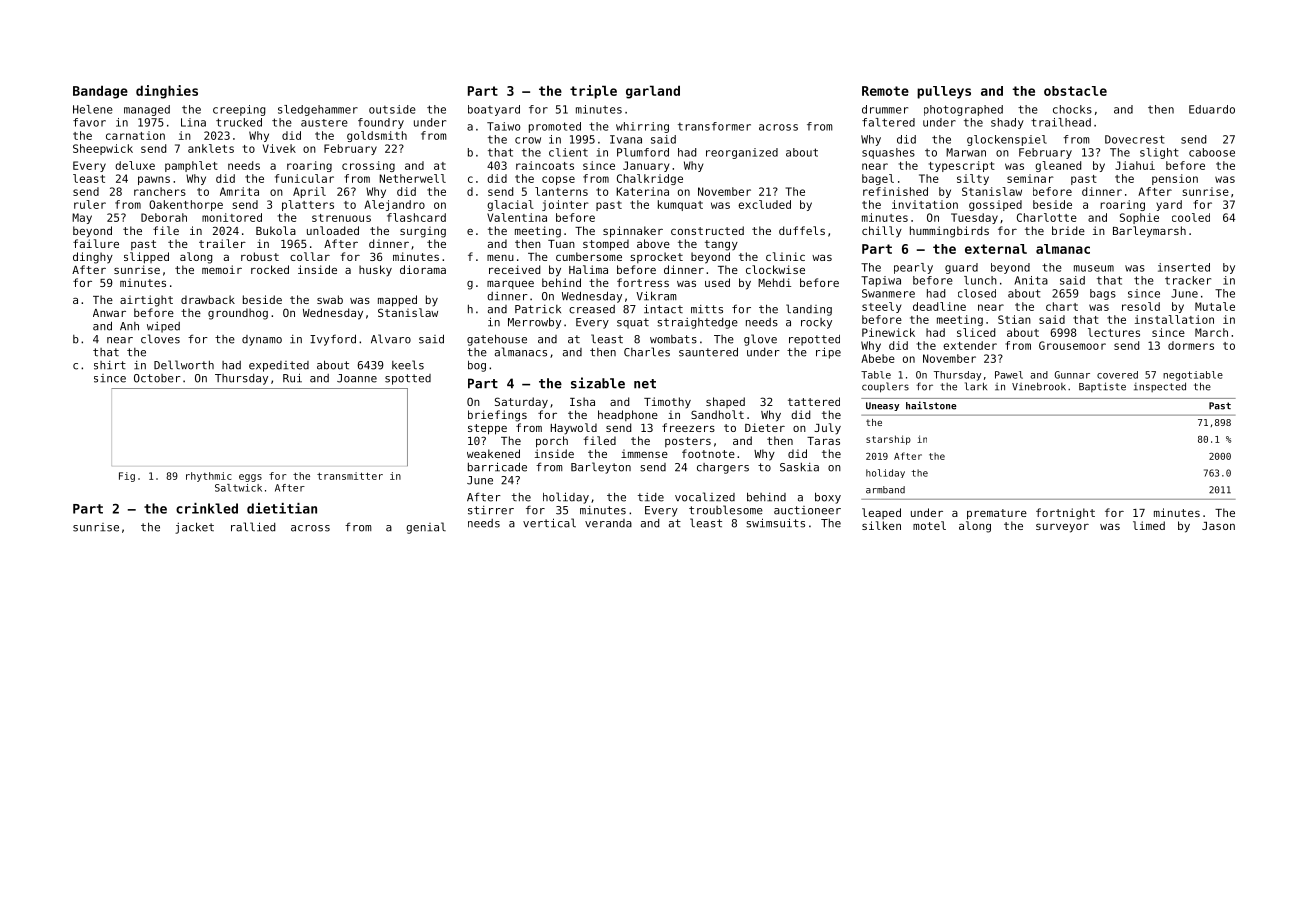  What do you see at coordinates (1075, 91) in the document?
I see `obstacle` at bounding box center [1075, 91].
